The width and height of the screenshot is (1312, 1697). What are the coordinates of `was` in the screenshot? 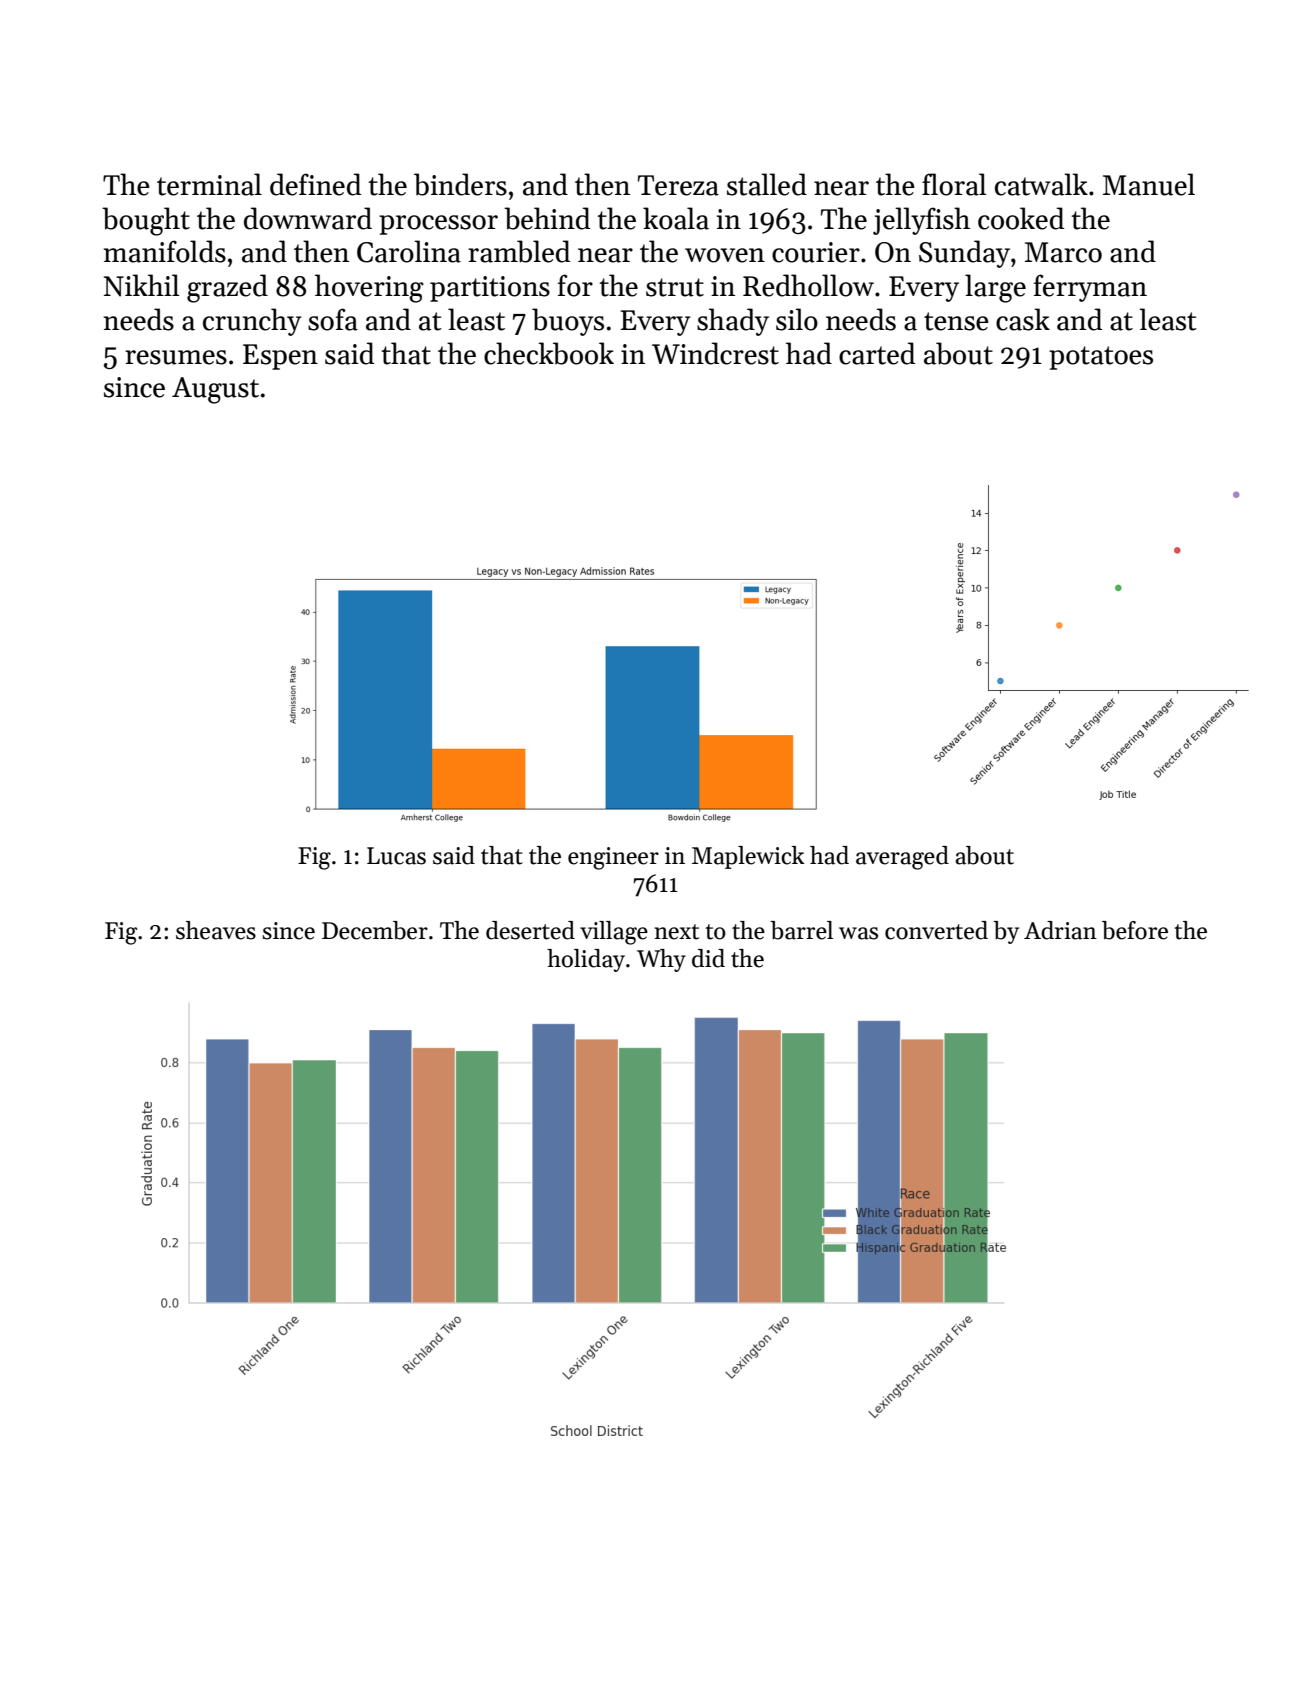 It's located at (858, 933).
